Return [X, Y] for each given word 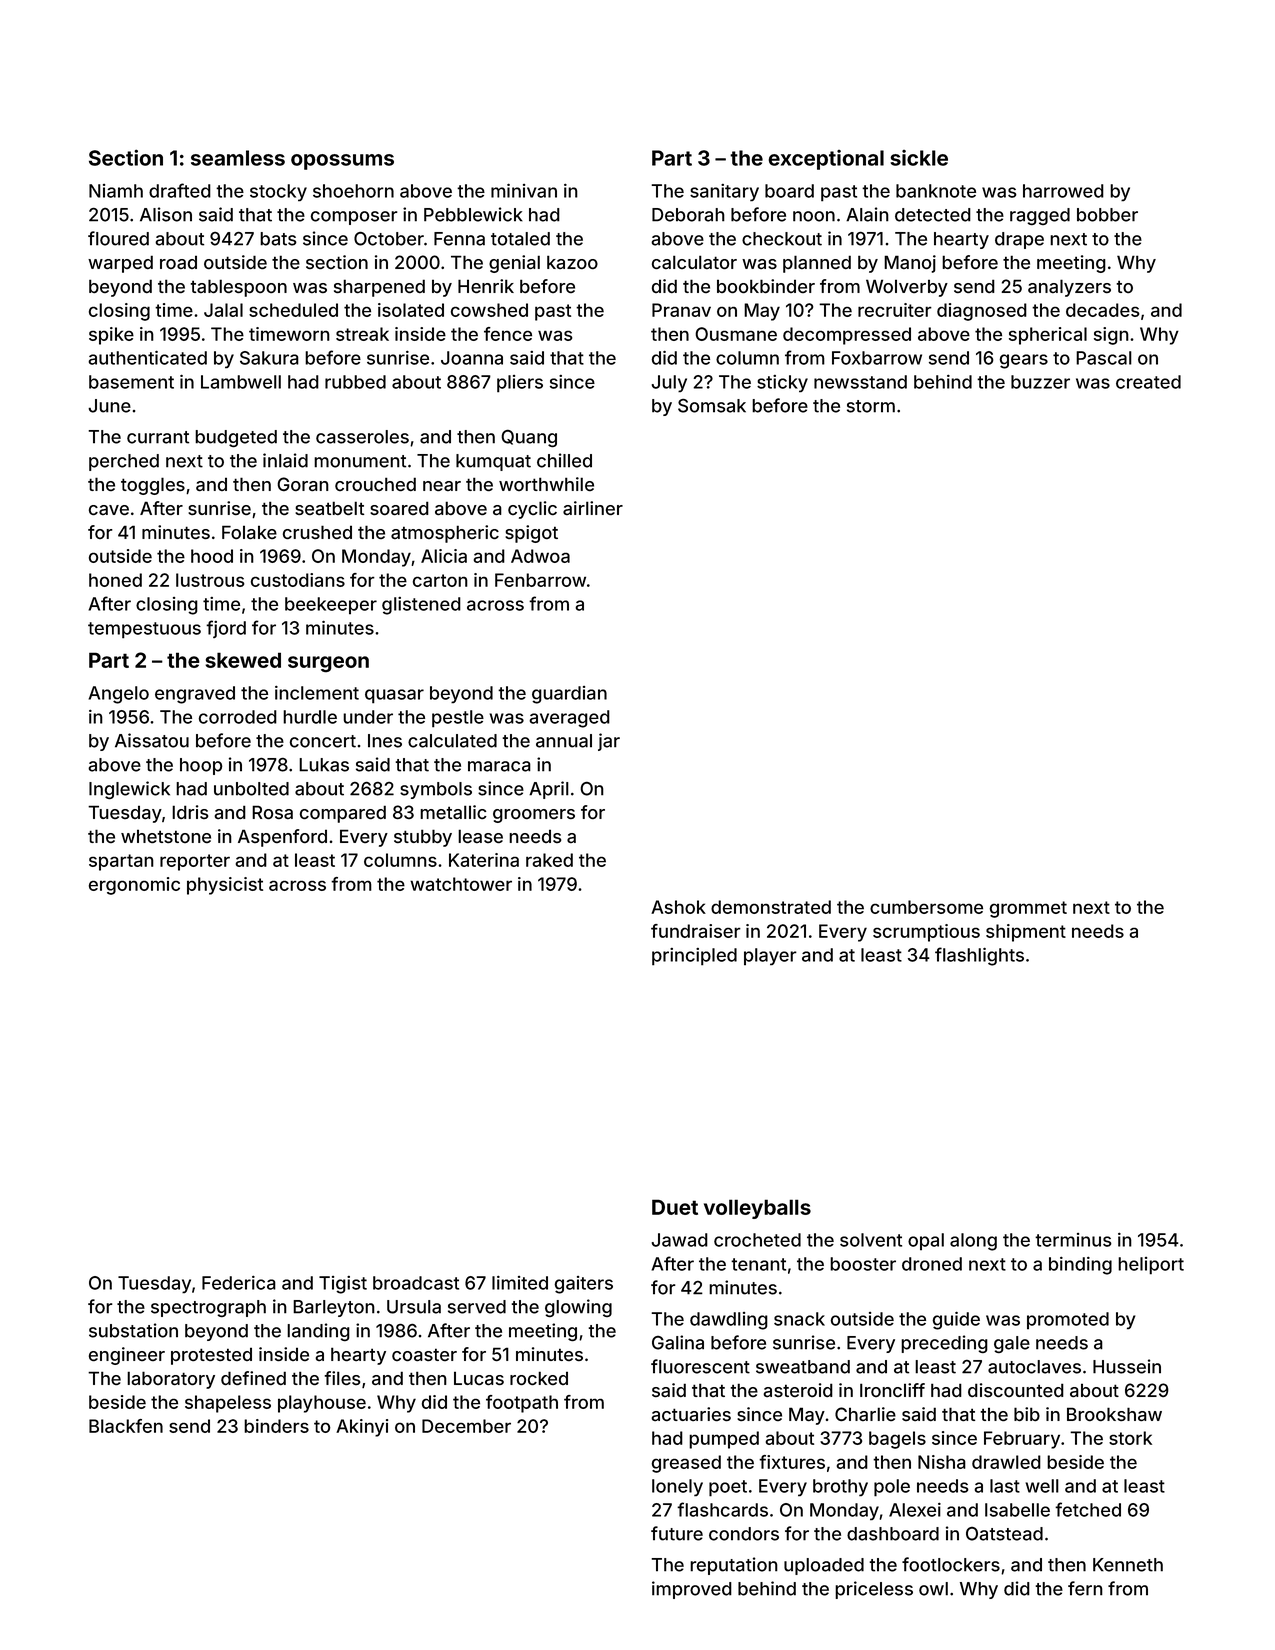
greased [686, 1464]
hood [212, 556]
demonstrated [771, 907]
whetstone [166, 836]
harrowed [1063, 191]
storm [871, 406]
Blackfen [126, 1426]
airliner [593, 508]
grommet [1028, 909]
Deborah [688, 215]
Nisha [942, 1462]
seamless [238, 158]
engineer [127, 1356]
